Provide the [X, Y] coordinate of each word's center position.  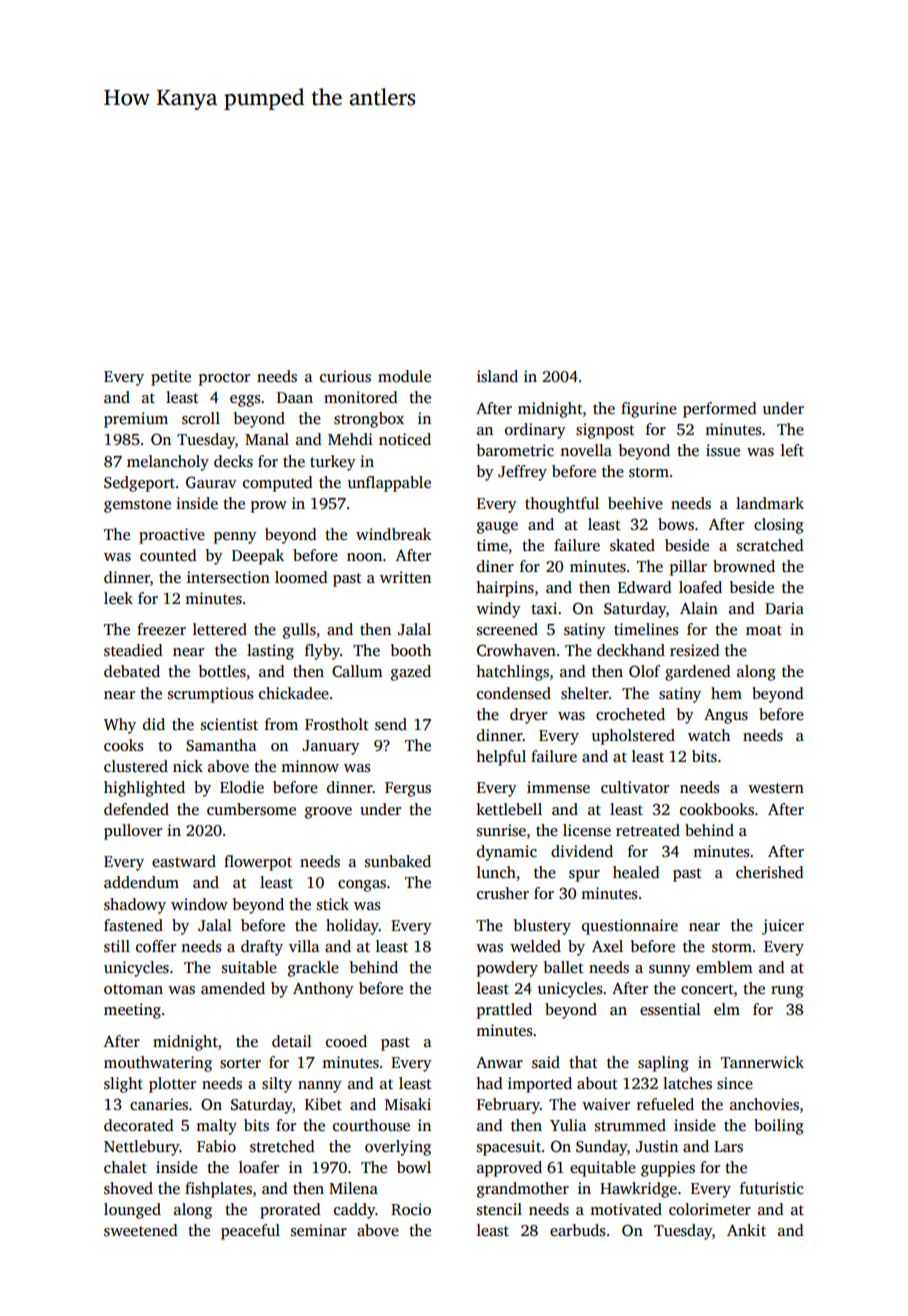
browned [744, 566]
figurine [649, 410]
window [199, 904]
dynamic [507, 853]
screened [507, 629]
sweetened [141, 1230]
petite [171, 378]
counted [168, 555]
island [497, 376]
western [776, 788]
